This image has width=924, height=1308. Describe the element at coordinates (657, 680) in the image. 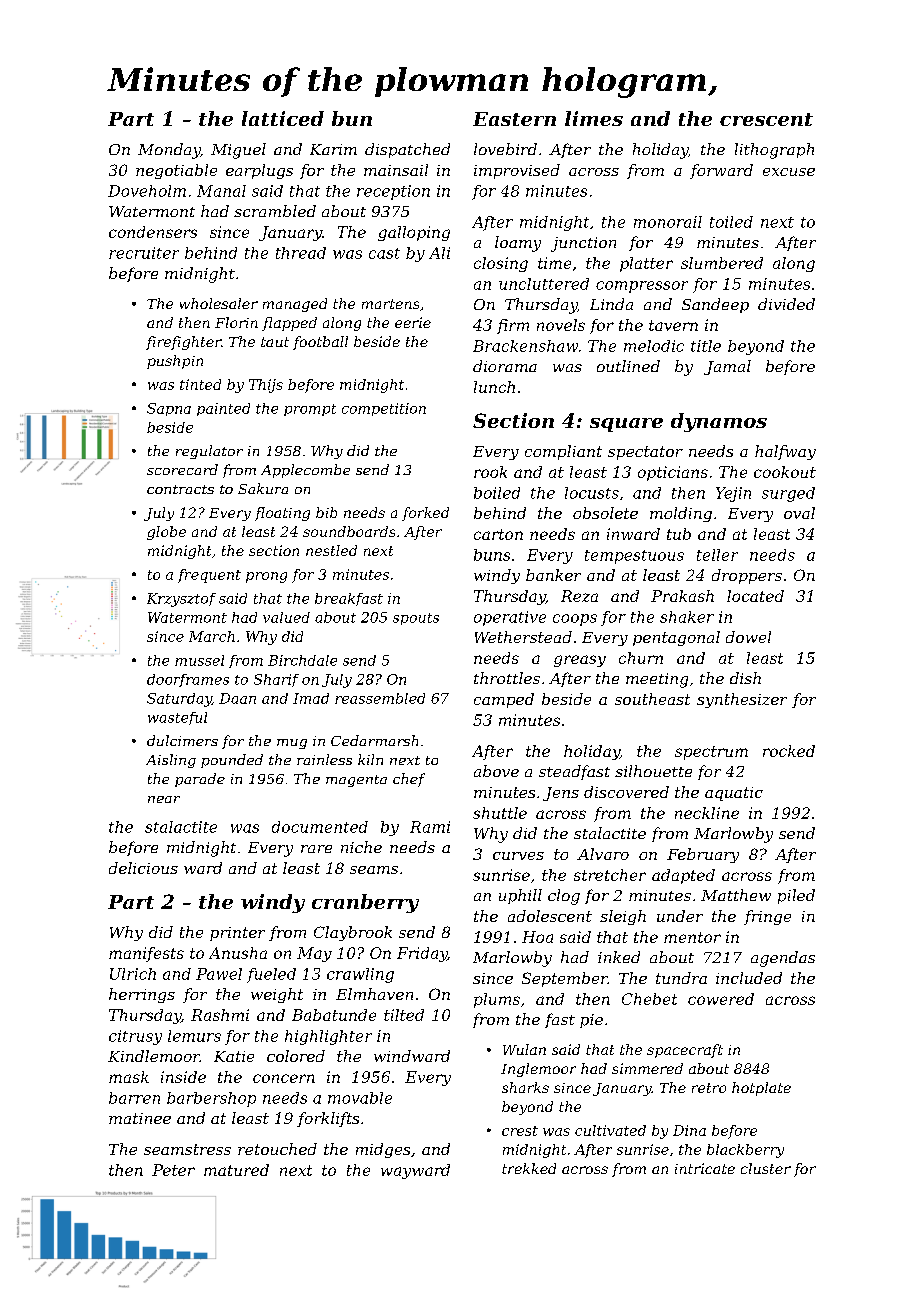

I see `meeting` at that location.
